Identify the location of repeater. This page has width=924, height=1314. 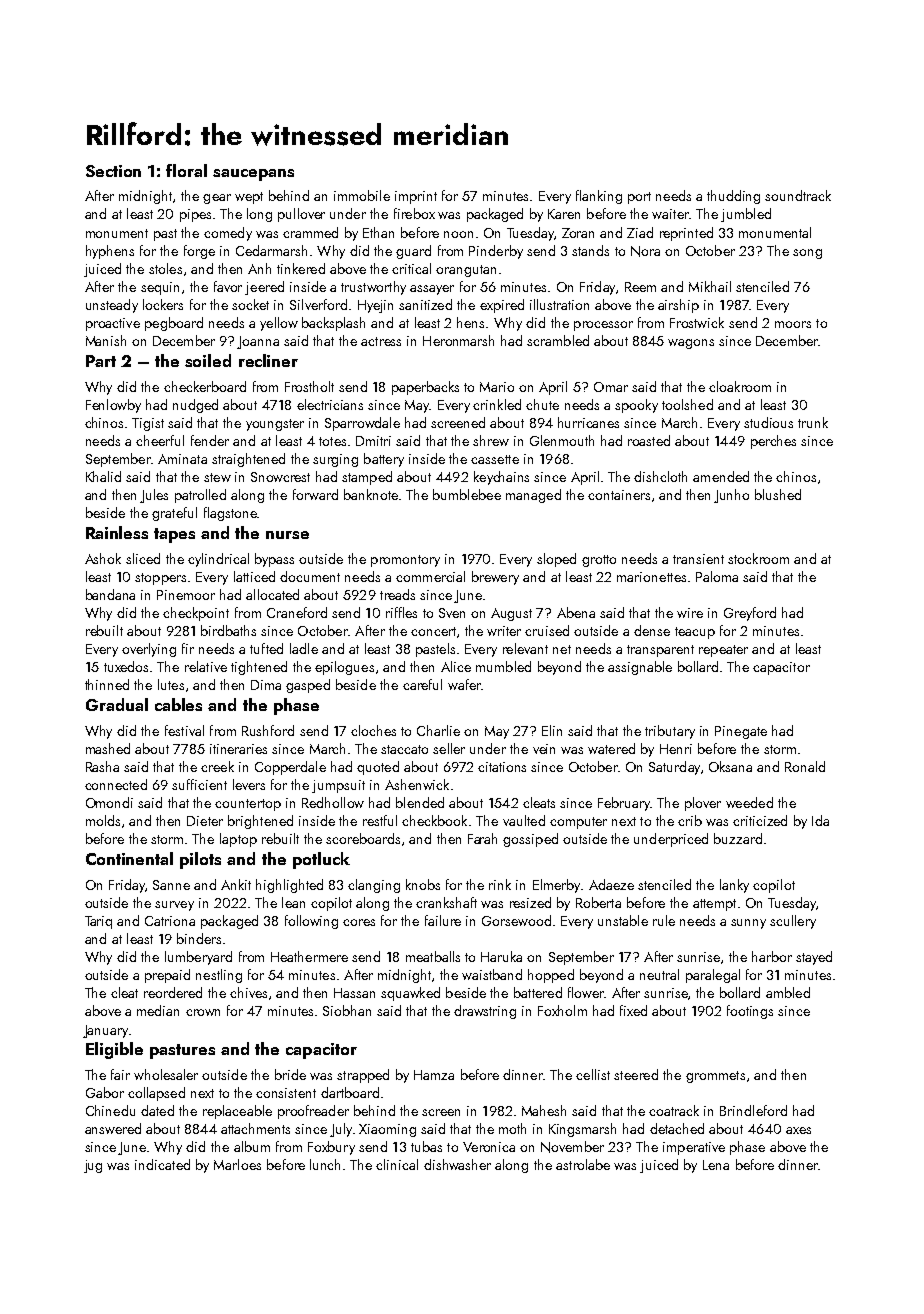
(723, 651).
